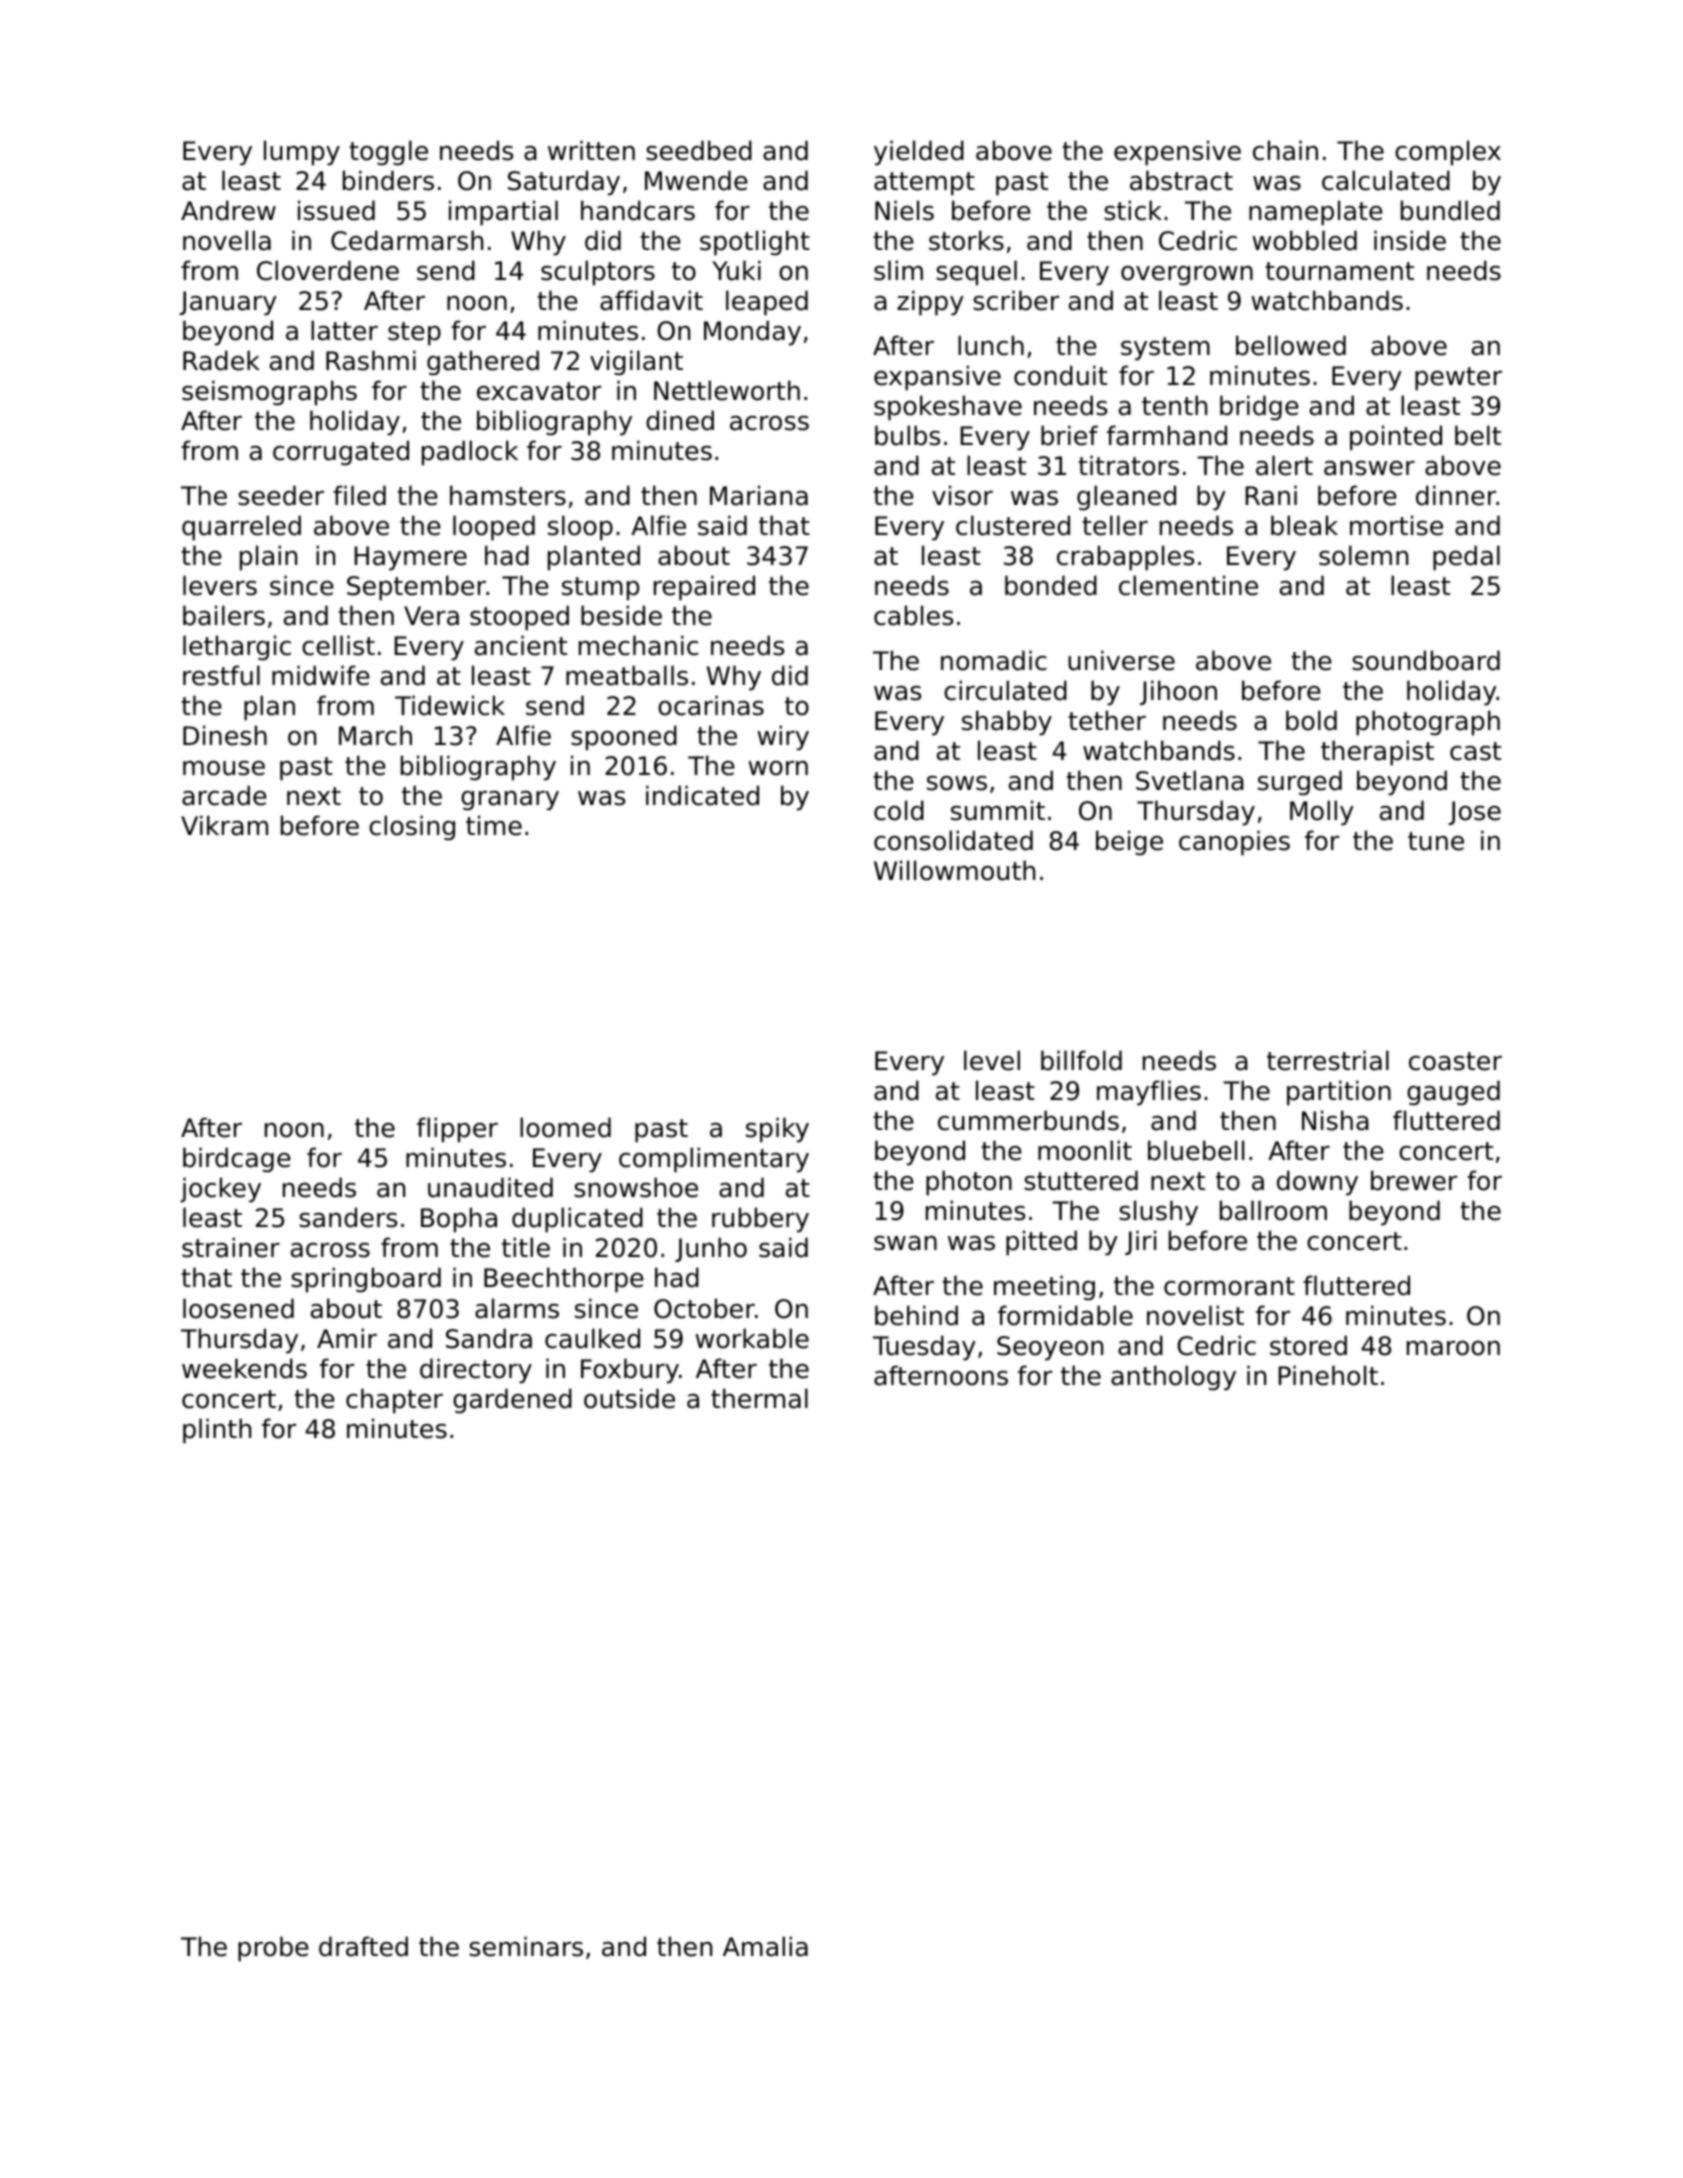 Image resolution: width=1683 pixels, height=2178 pixels. What do you see at coordinates (948, 408) in the document?
I see `spokeshave` at bounding box center [948, 408].
